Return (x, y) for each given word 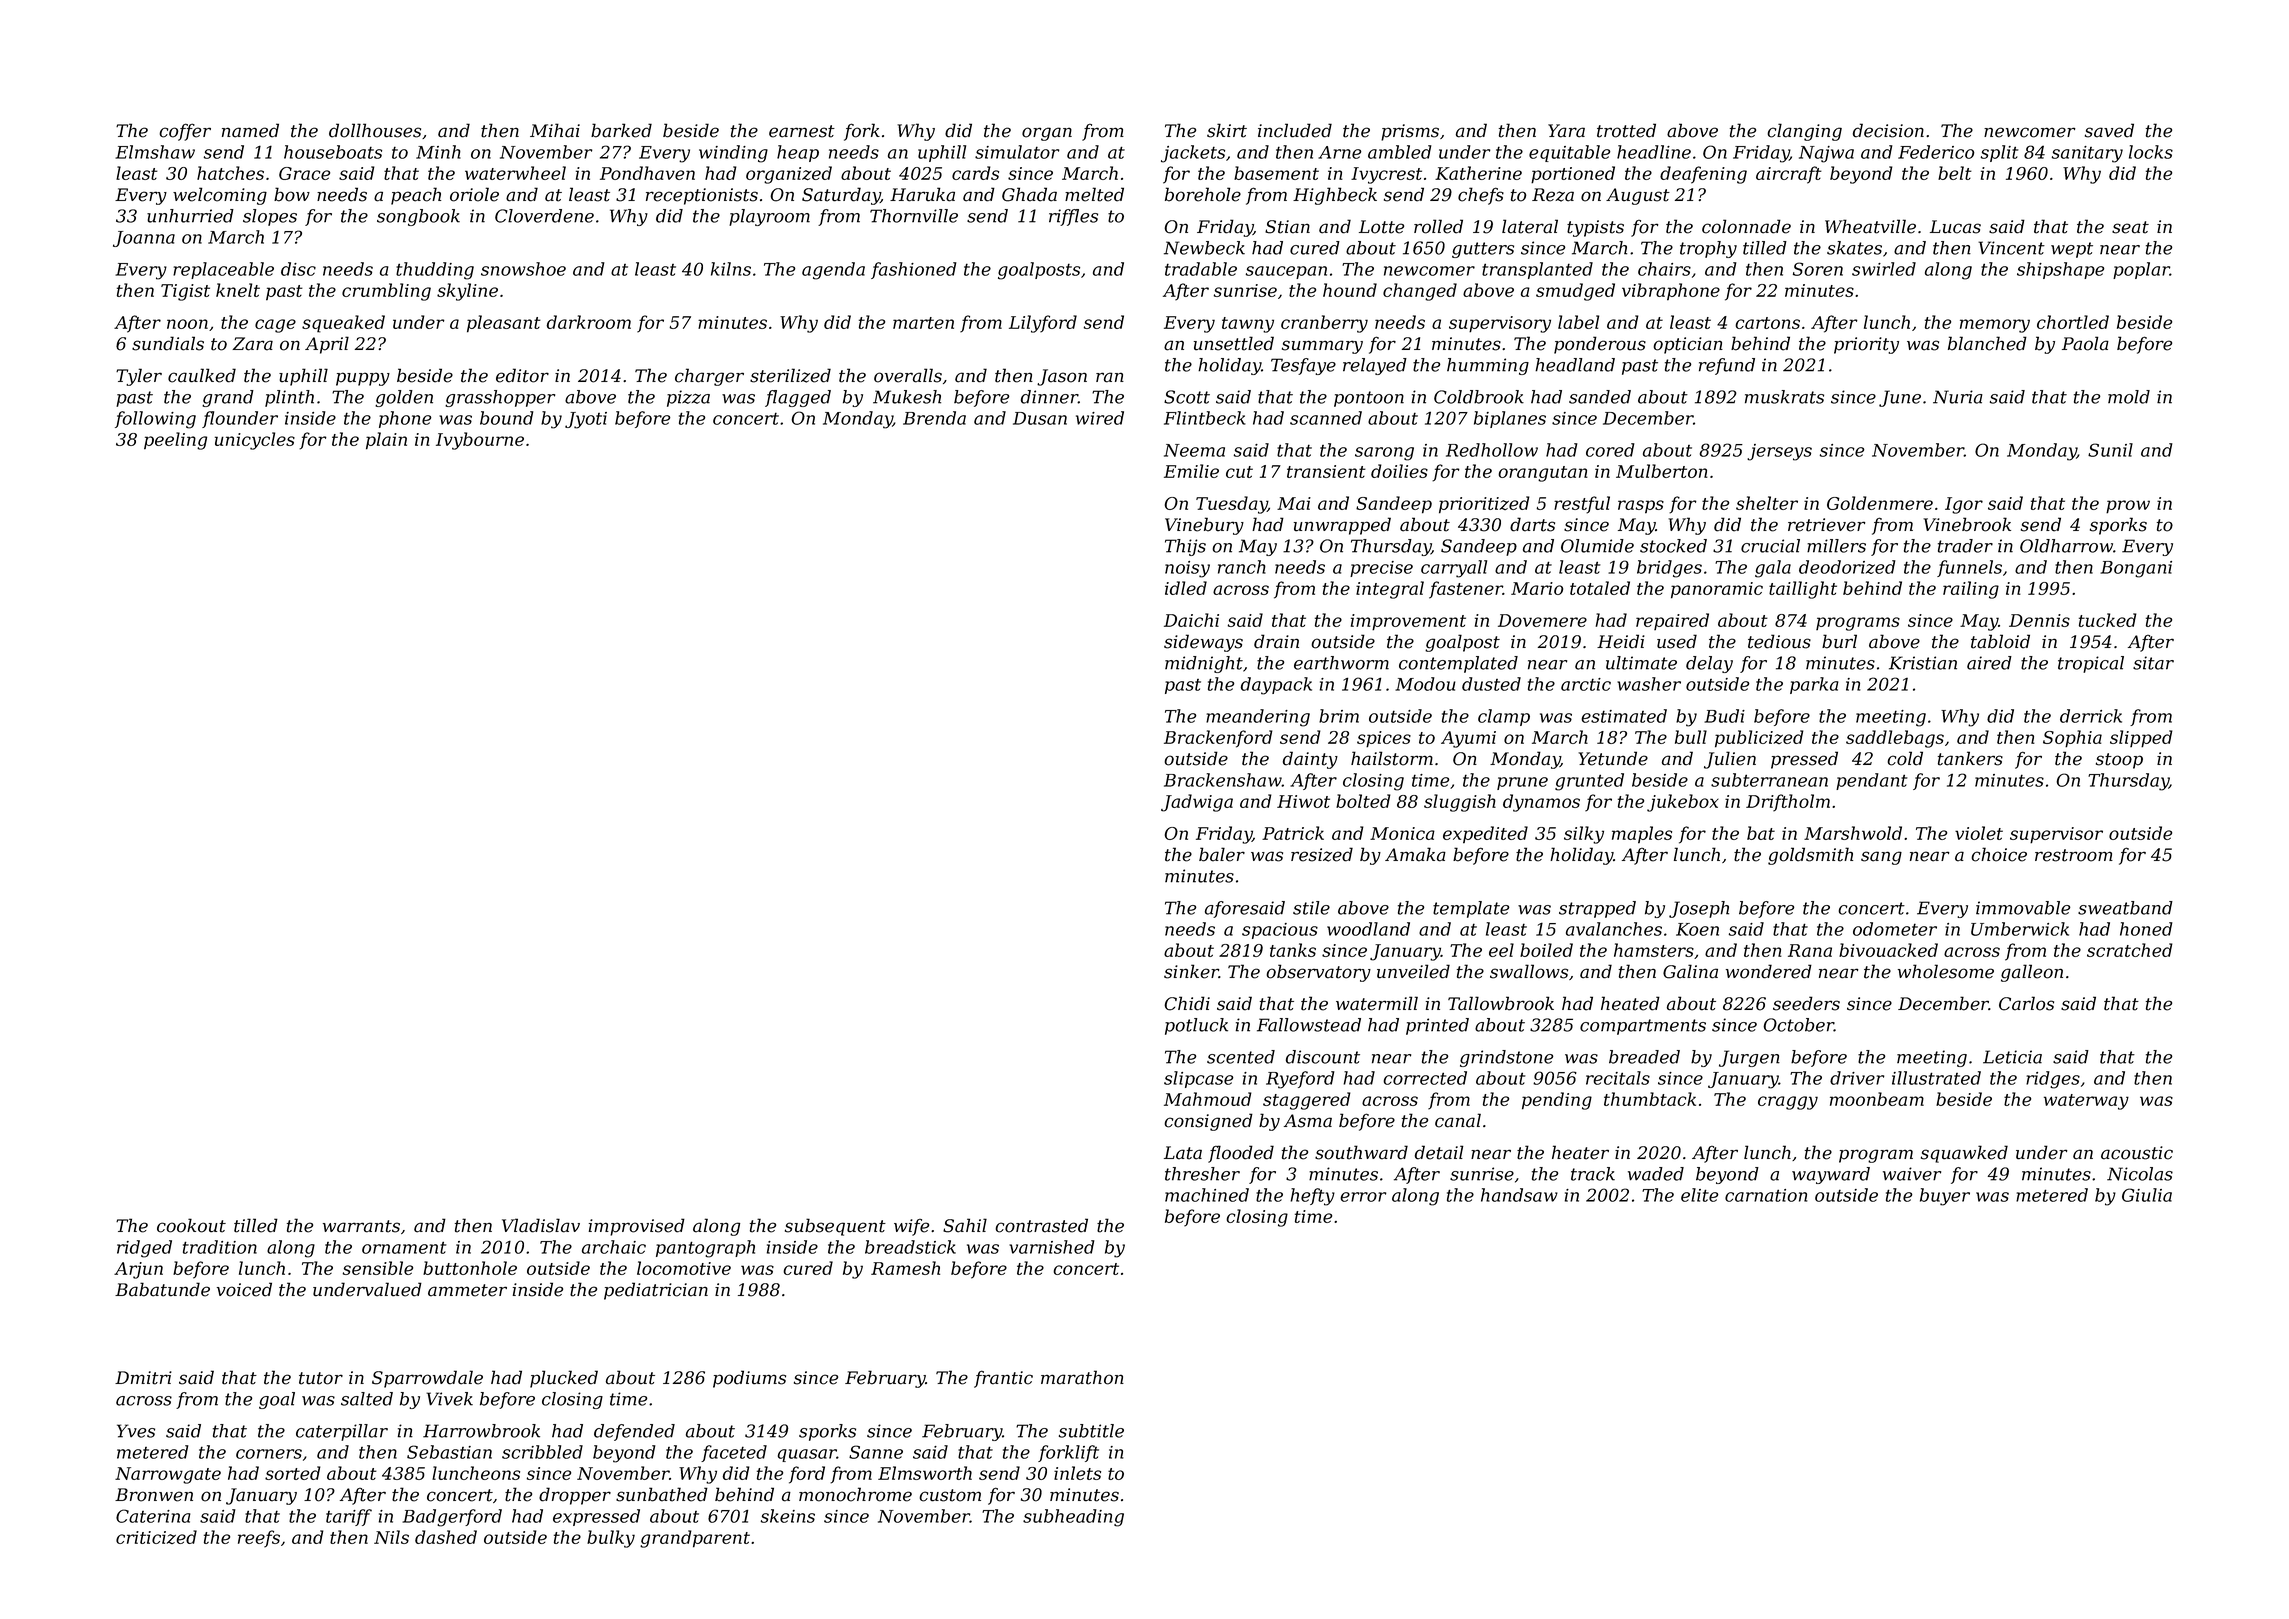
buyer (1945, 1197)
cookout (191, 1225)
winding (733, 154)
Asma (1308, 1121)
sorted (293, 1473)
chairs (1664, 269)
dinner (1049, 397)
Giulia (2147, 1195)
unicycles (255, 441)
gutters (1483, 250)
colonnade (1746, 226)
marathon (1082, 1377)
